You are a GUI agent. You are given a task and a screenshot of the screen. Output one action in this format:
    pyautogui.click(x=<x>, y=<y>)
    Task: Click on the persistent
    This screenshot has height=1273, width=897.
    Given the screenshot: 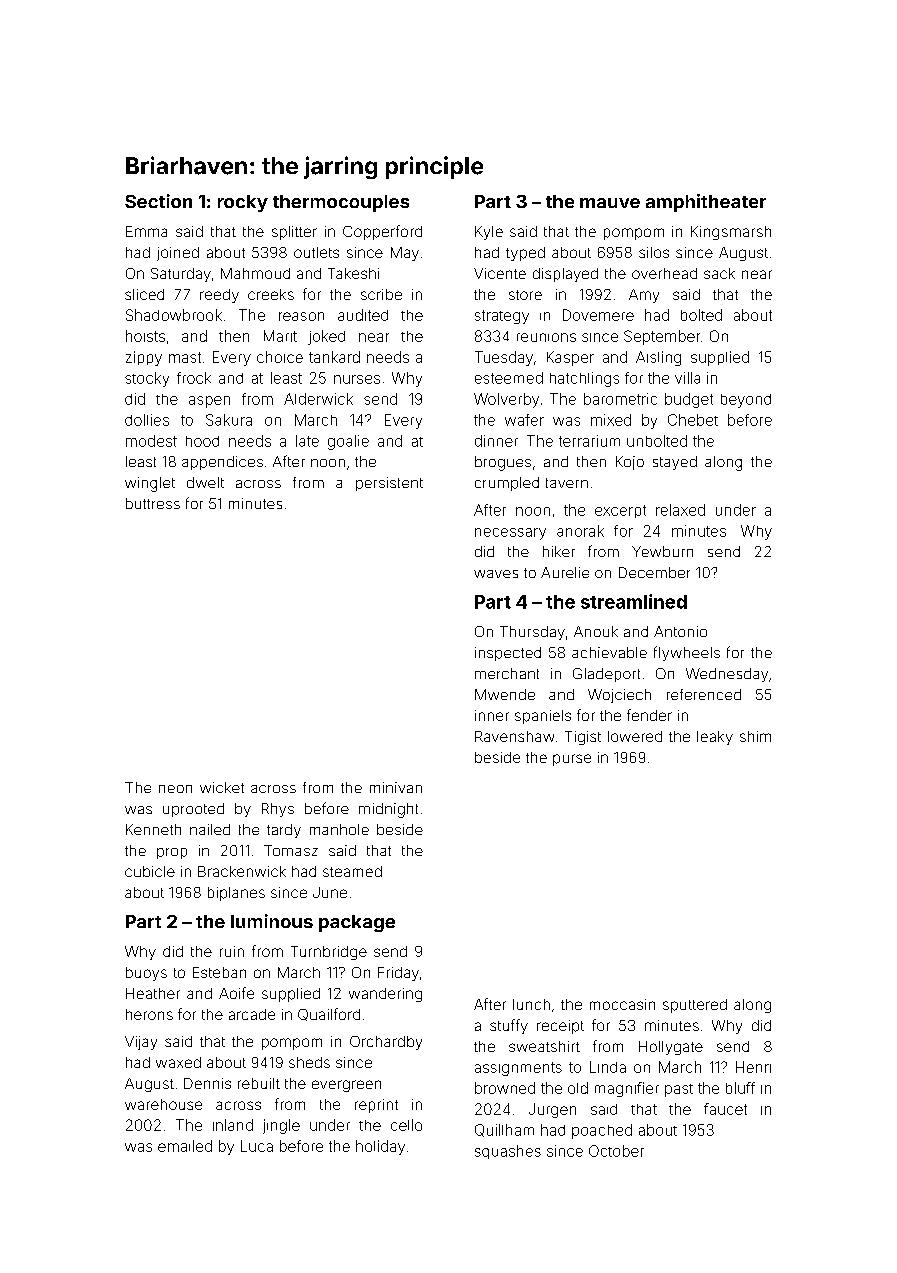 What is the action you would take?
    pyautogui.click(x=389, y=484)
